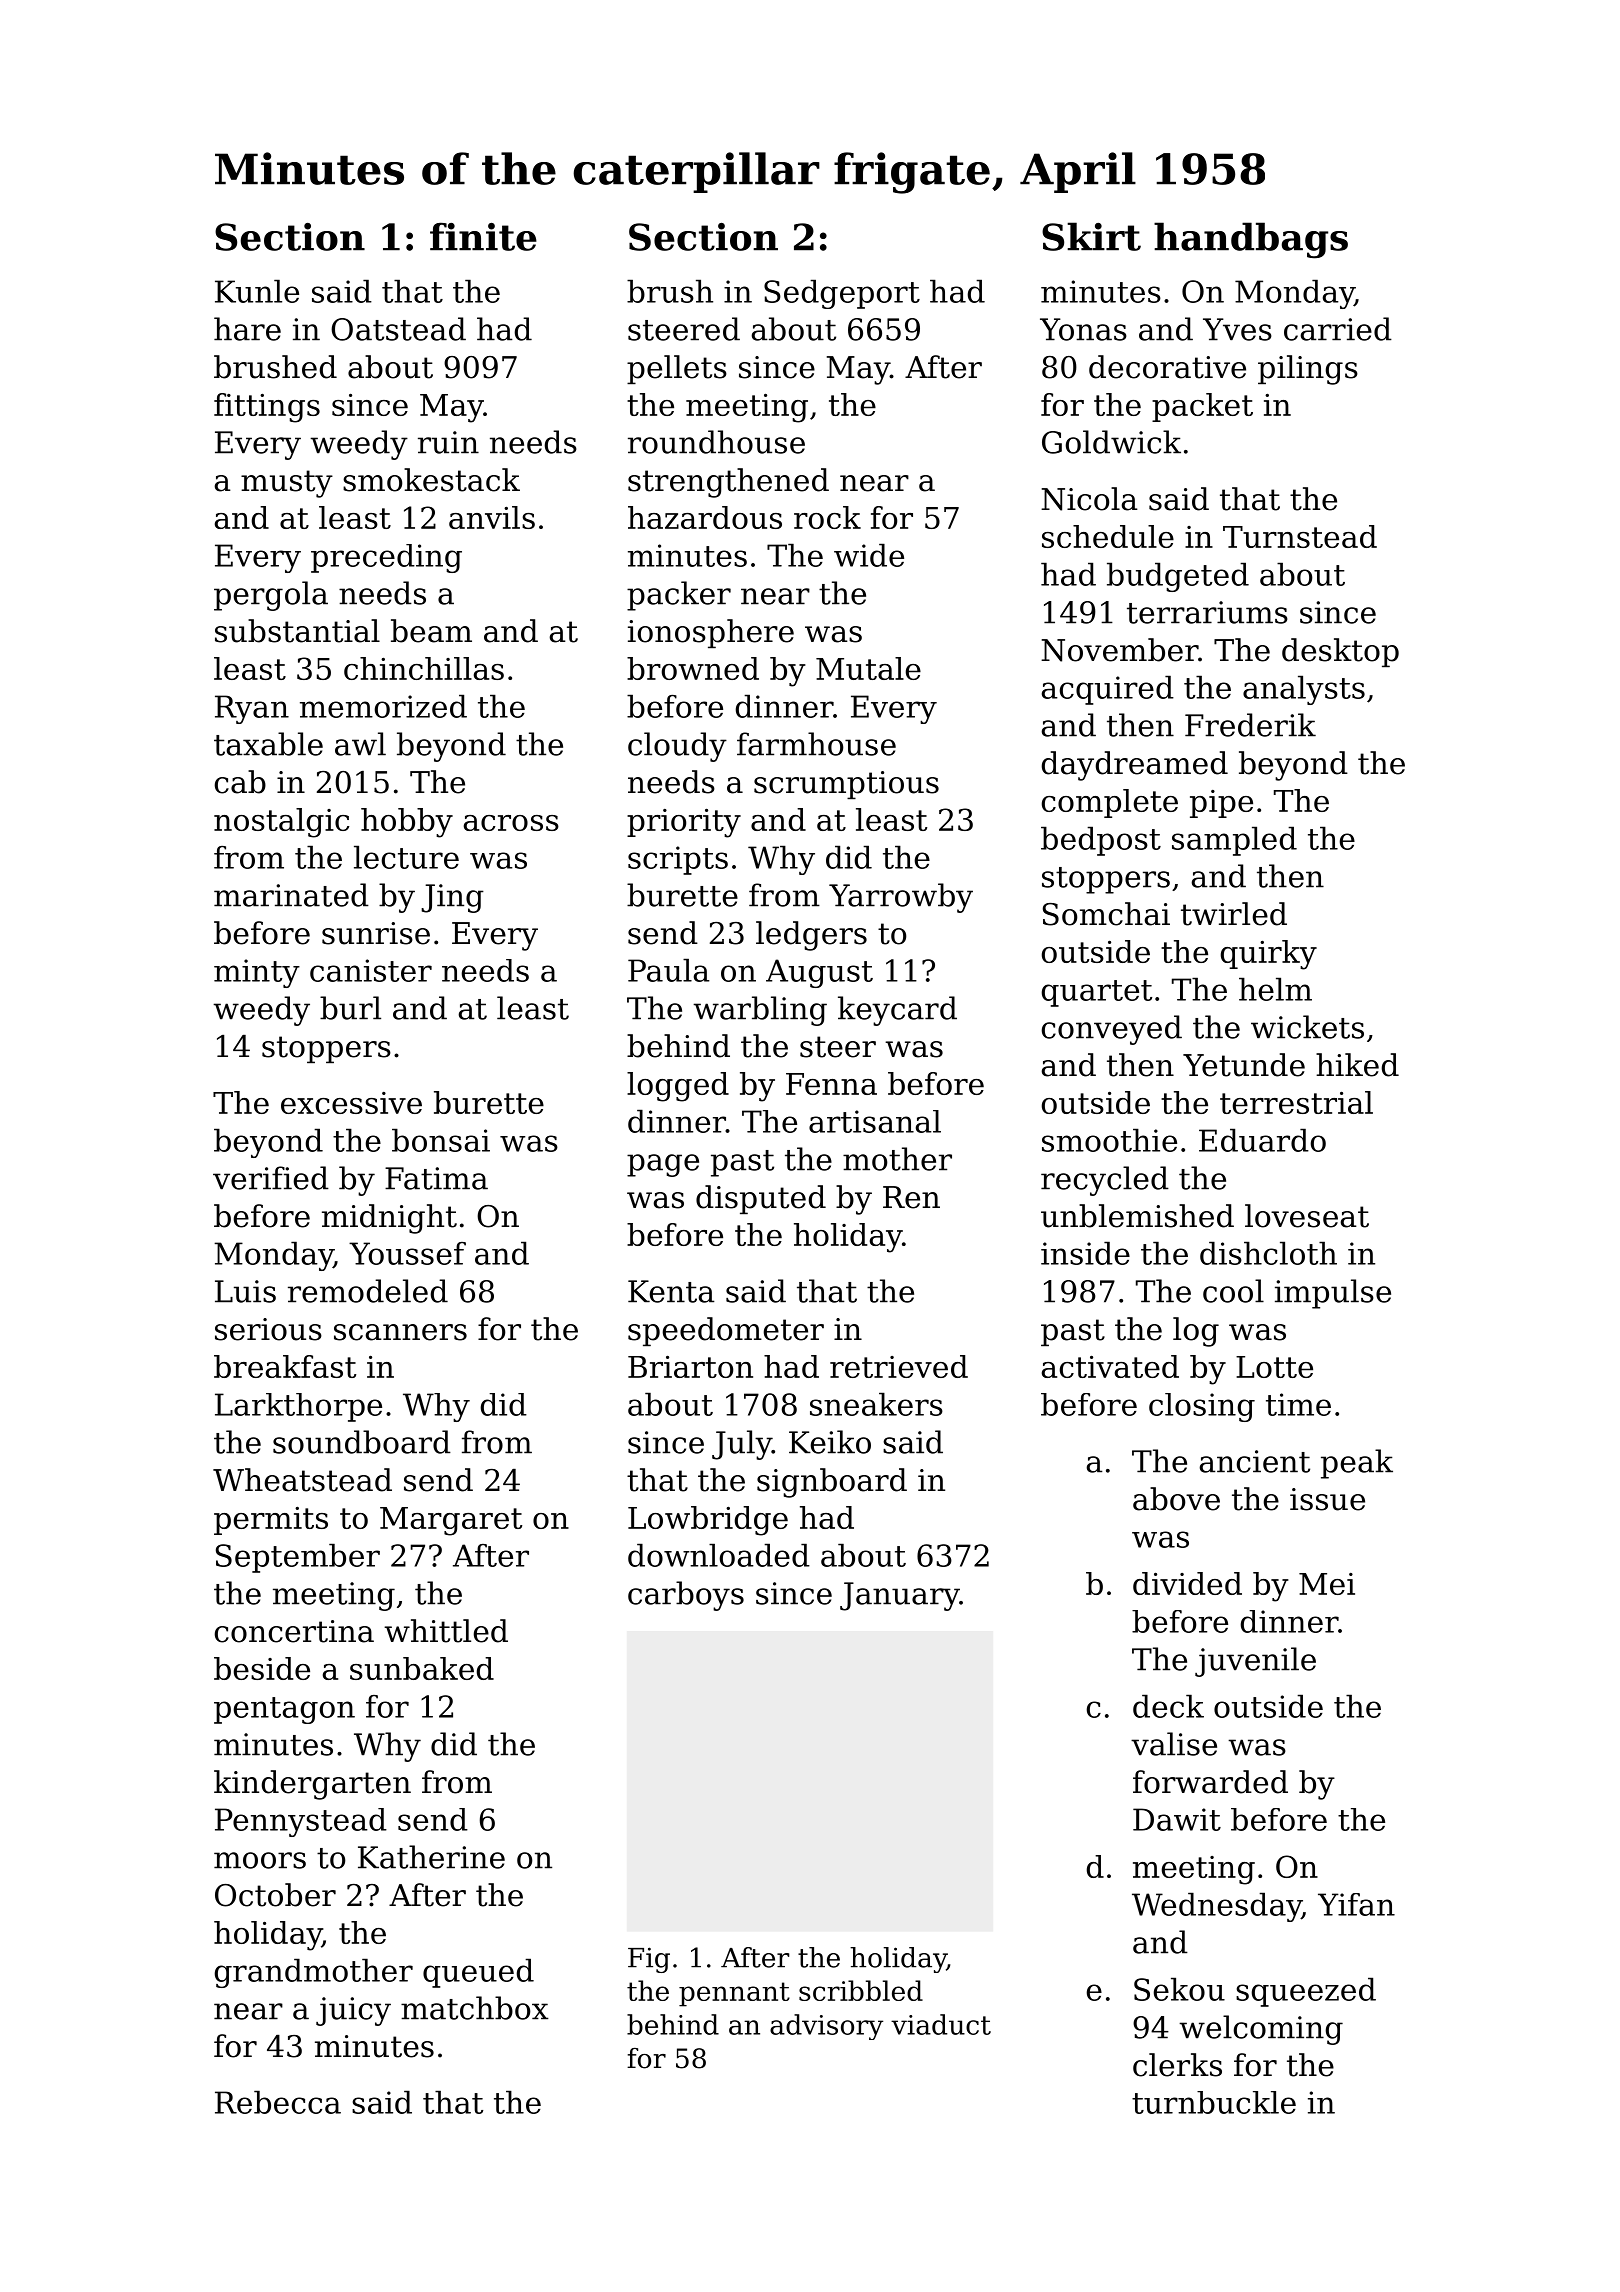 This screenshot has height=2292, width=1620. What do you see at coordinates (431, 480) in the screenshot?
I see `smokestack` at bounding box center [431, 480].
